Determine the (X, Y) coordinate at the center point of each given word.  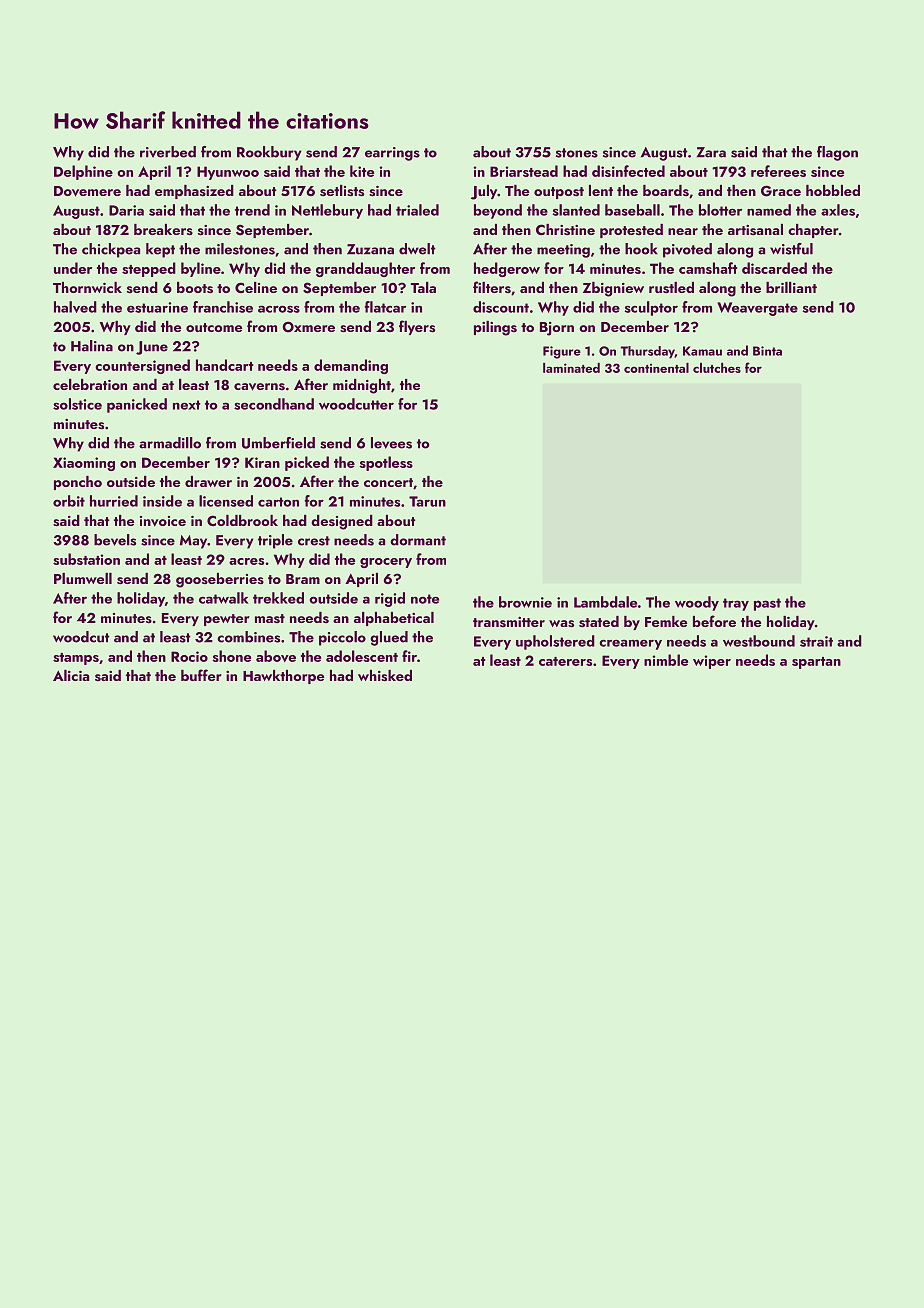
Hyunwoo (228, 173)
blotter (720, 210)
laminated (571, 368)
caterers (565, 661)
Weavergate (757, 309)
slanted (576, 210)
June (152, 348)
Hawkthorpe (283, 677)
